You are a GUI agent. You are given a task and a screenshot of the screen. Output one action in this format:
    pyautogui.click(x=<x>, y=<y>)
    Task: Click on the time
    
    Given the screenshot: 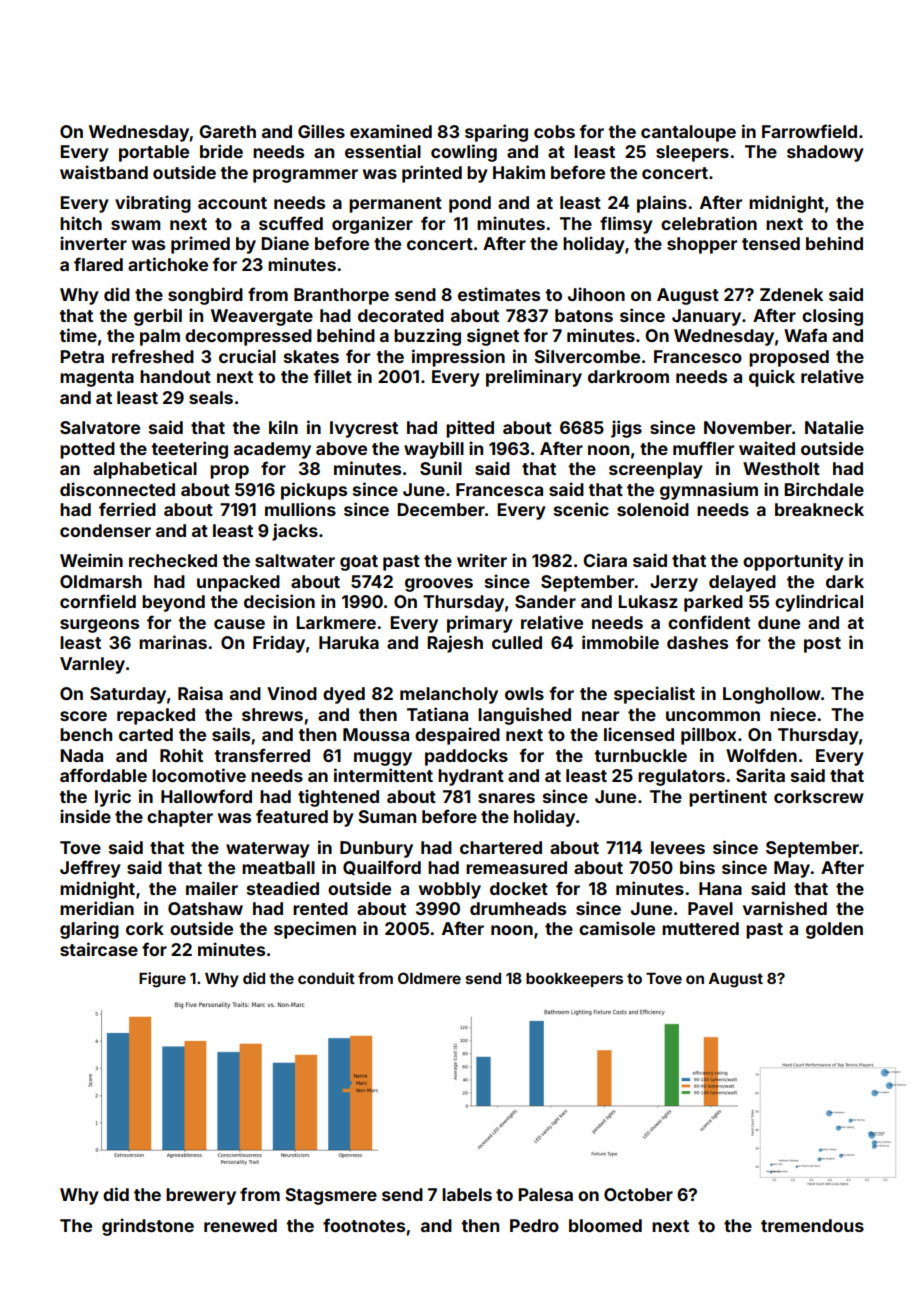 What is the action you would take?
    pyautogui.click(x=78, y=335)
